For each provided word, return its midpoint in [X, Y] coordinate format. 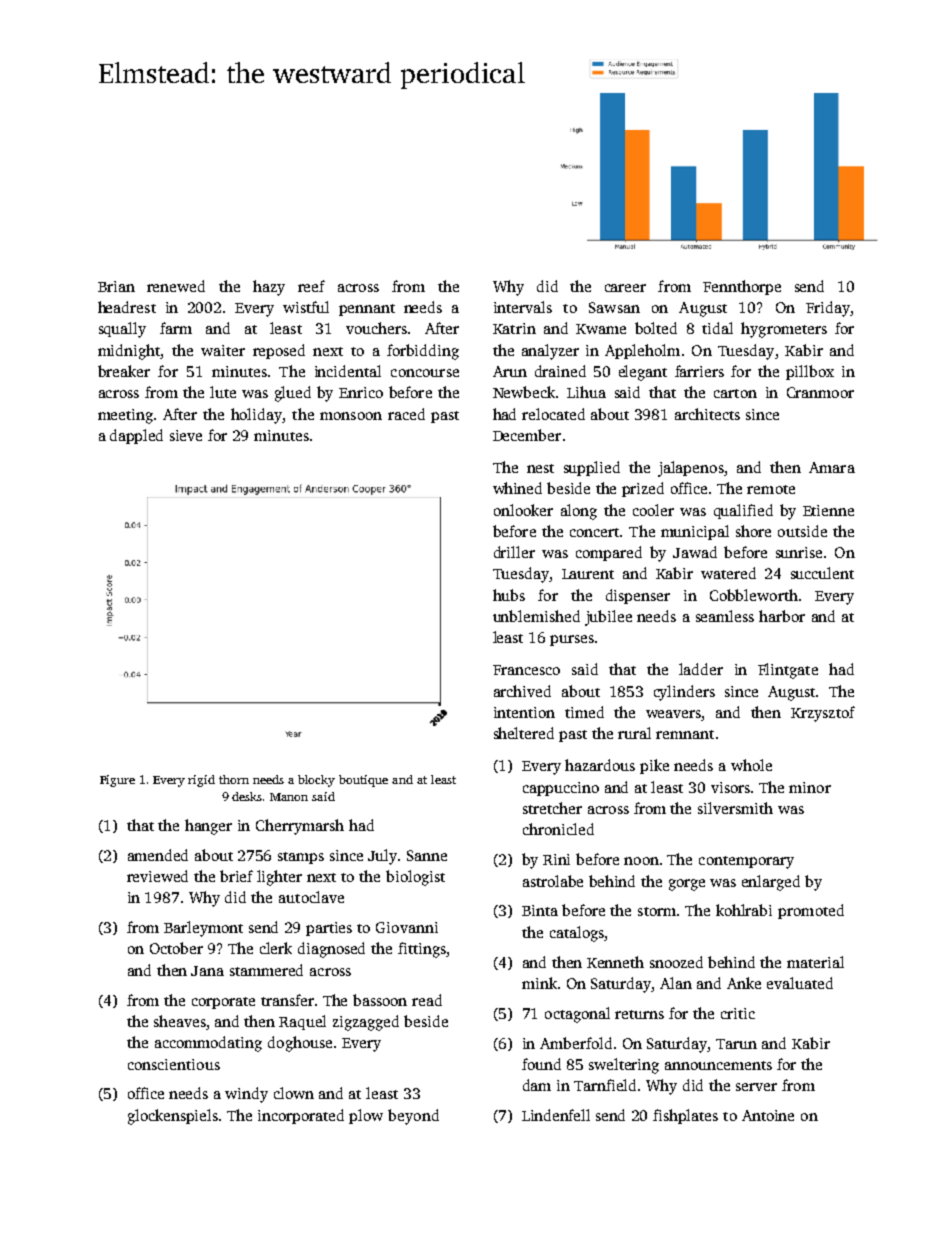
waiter [223, 350]
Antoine [768, 1115]
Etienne [828, 510]
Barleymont [203, 929]
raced [406, 414]
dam [537, 1085]
